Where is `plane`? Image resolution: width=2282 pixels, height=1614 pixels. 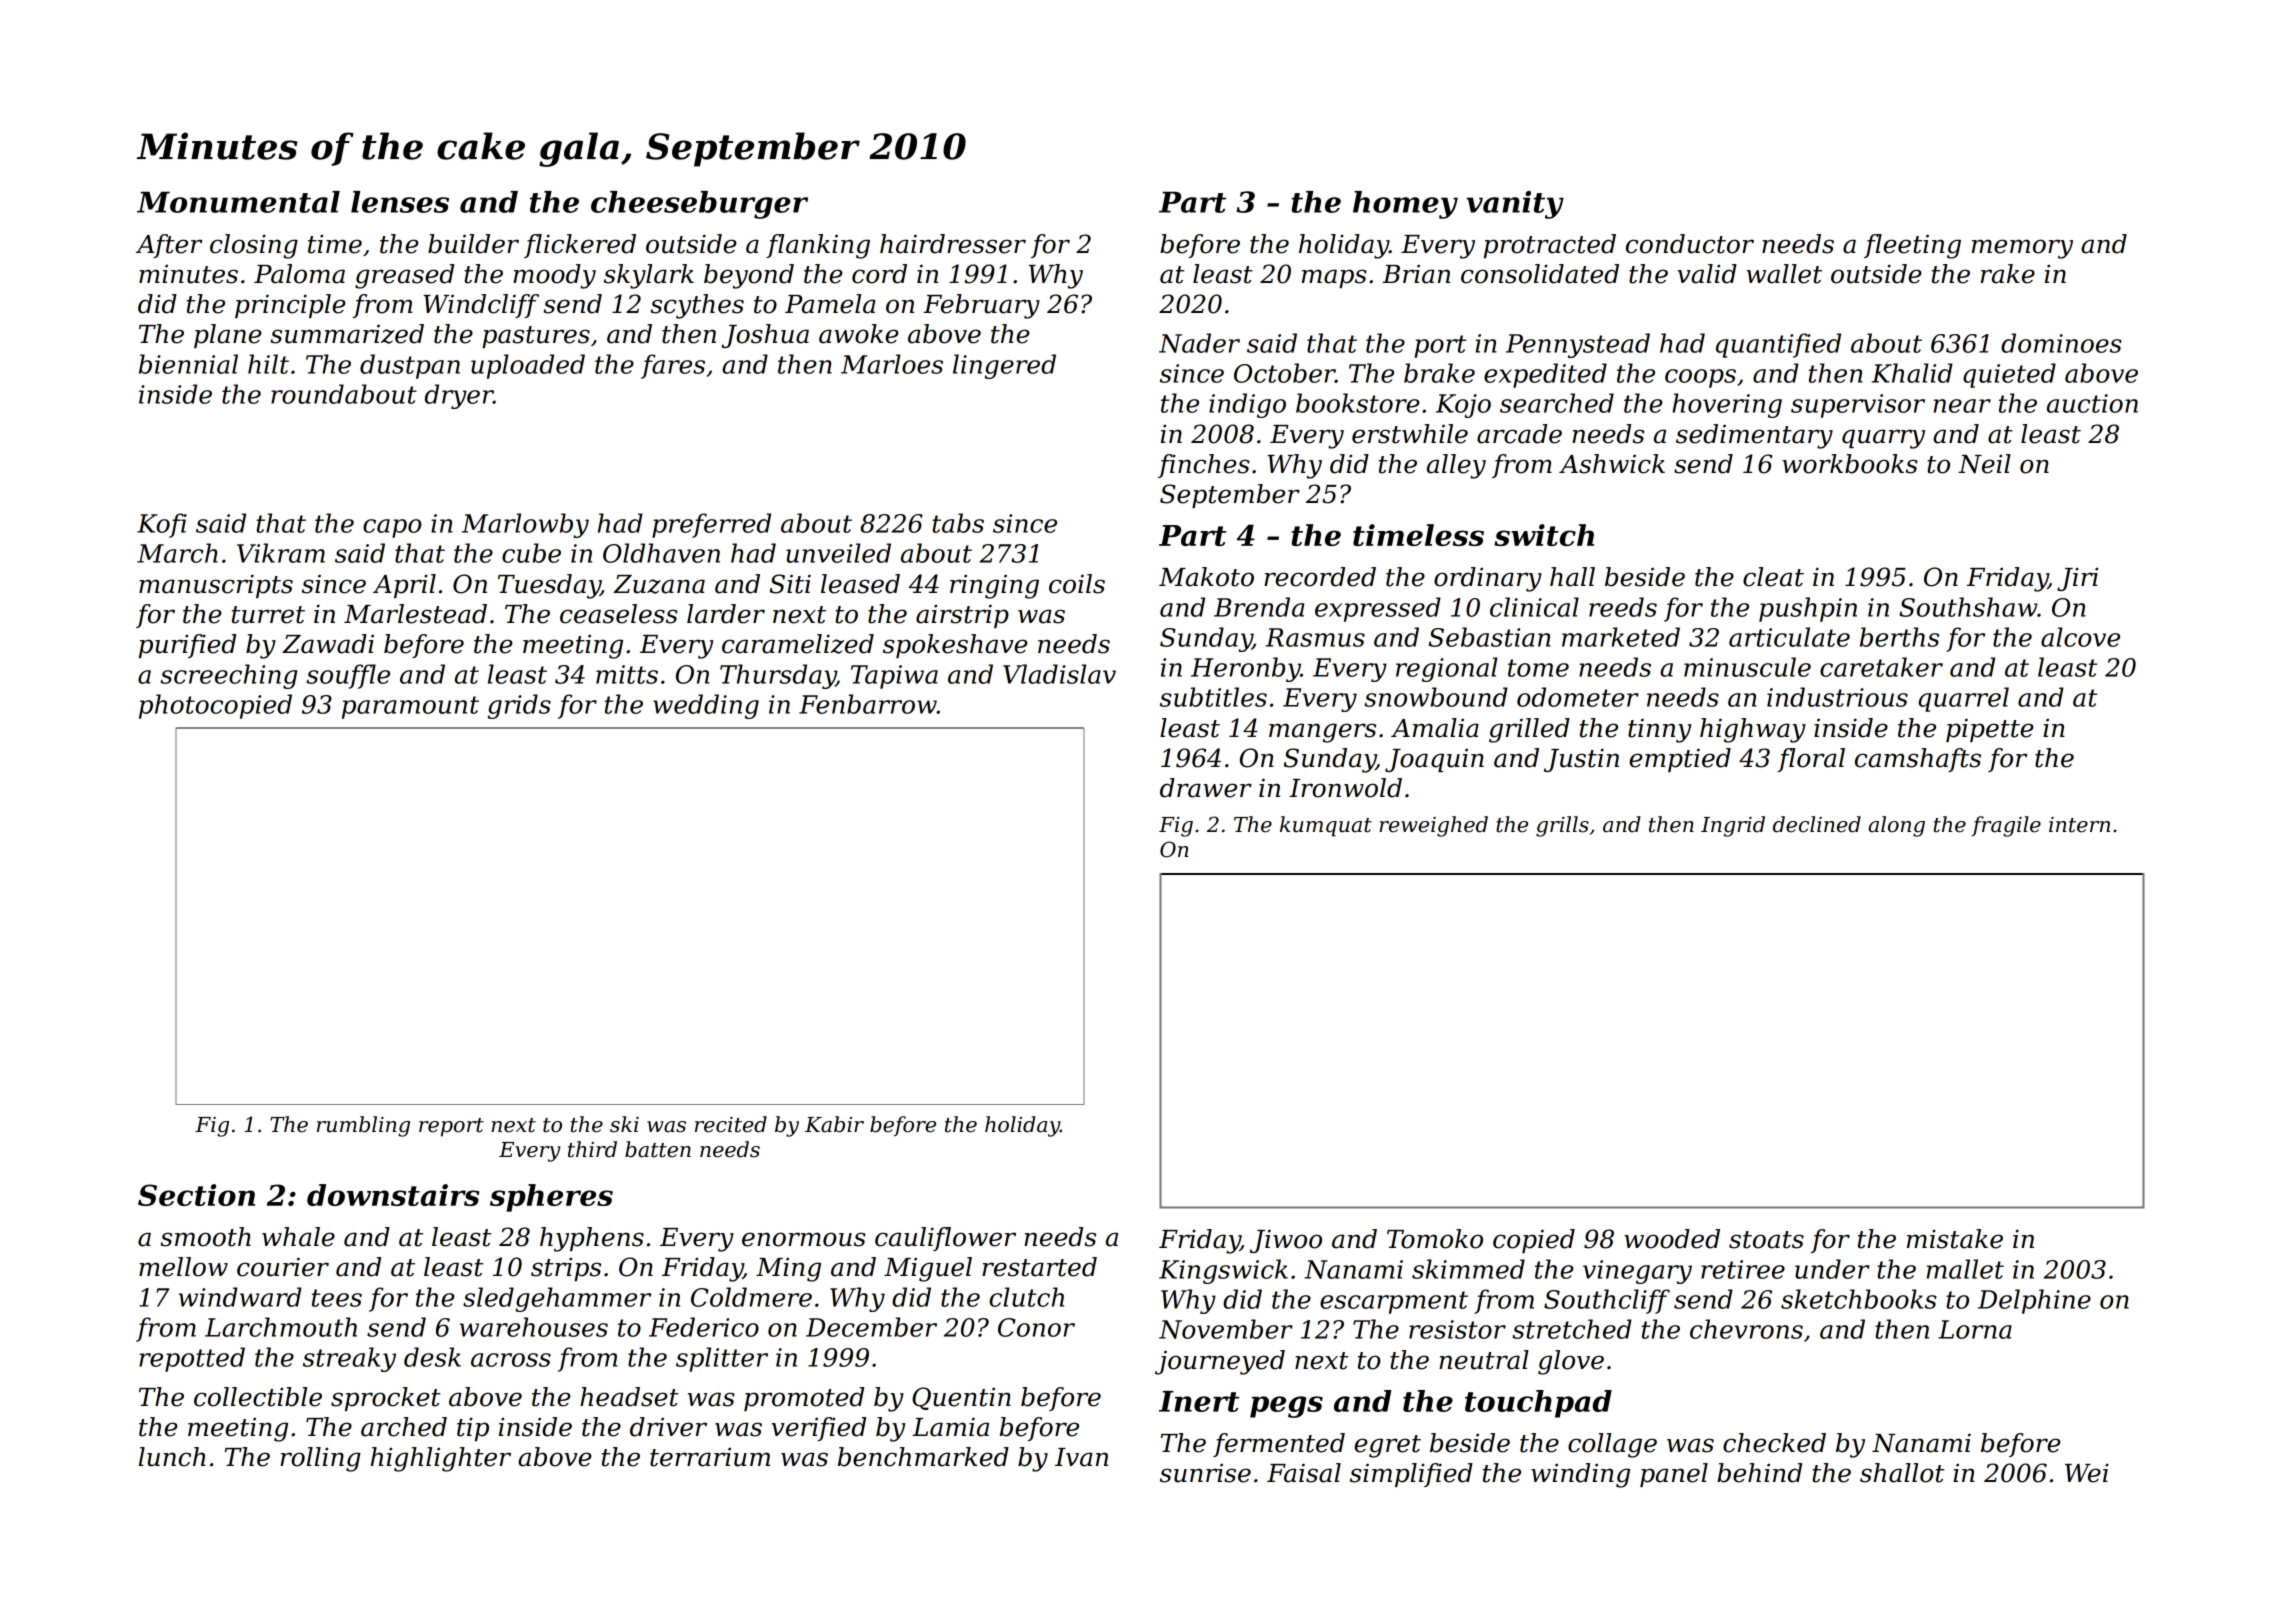 plane is located at coordinates (228, 336).
